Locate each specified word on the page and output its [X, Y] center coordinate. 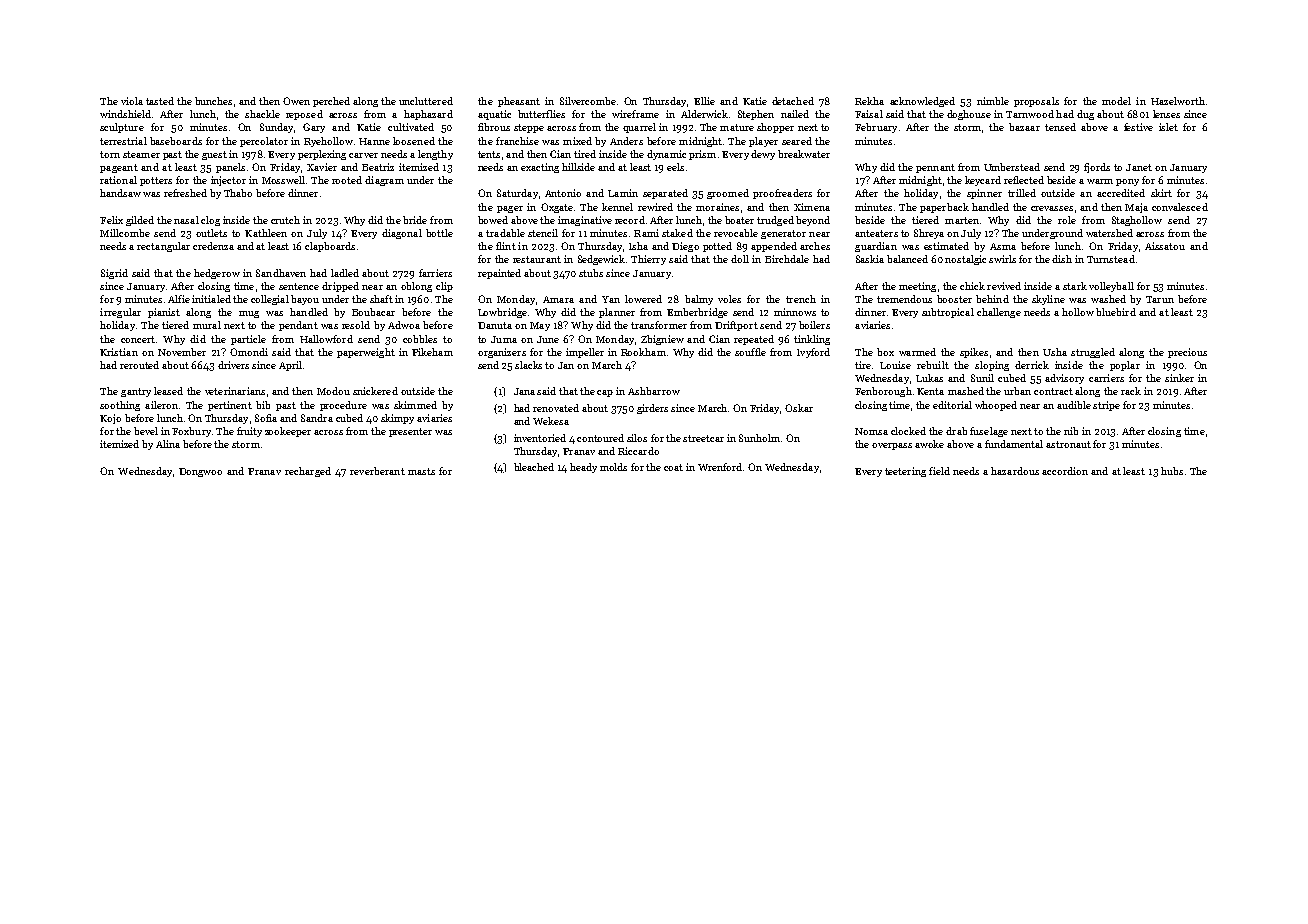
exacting [540, 168]
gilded [140, 221]
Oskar [799, 408]
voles [729, 299]
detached [793, 101]
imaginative [585, 221]
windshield [125, 114]
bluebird [1116, 312]
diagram [384, 181]
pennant [935, 168]
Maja [1136, 208]
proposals [1036, 102]
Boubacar [373, 312]
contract [1053, 391]
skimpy [397, 419]
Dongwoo [200, 472]
